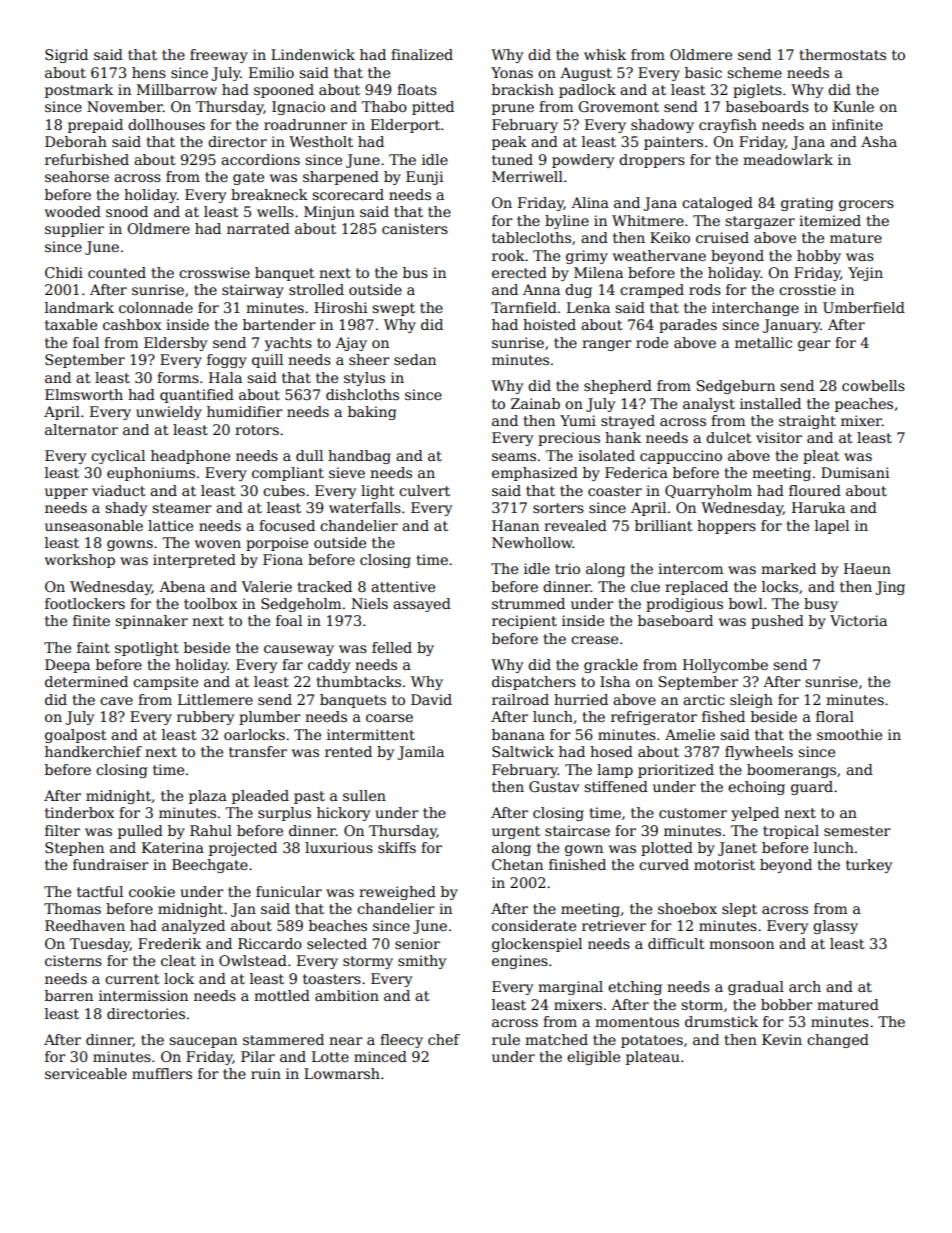 The width and height of the screenshot is (952, 1233). What do you see at coordinates (420, 753) in the screenshot?
I see `Jamila` at bounding box center [420, 753].
